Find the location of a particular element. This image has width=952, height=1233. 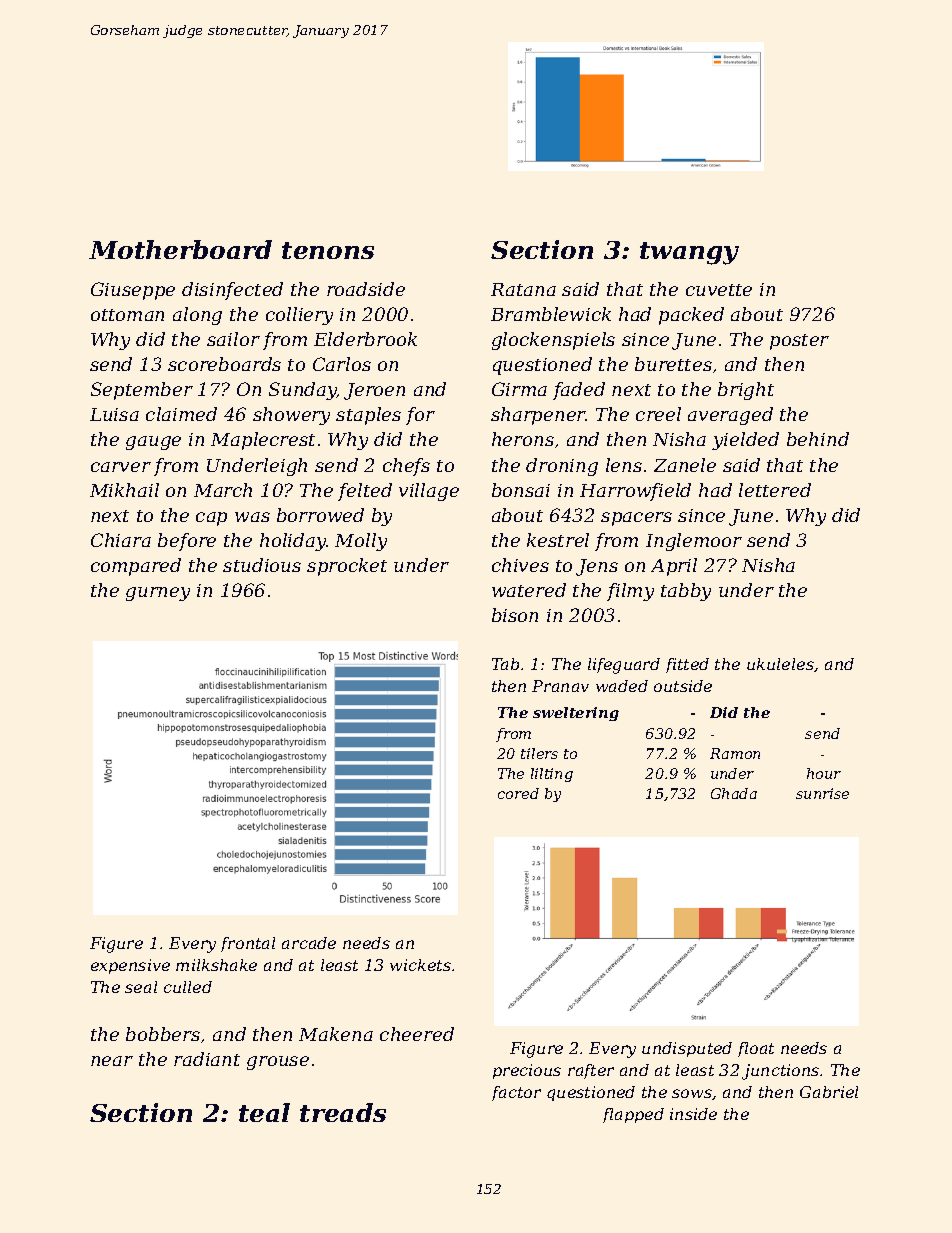

Motherboard is located at coordinates (180, 249).
